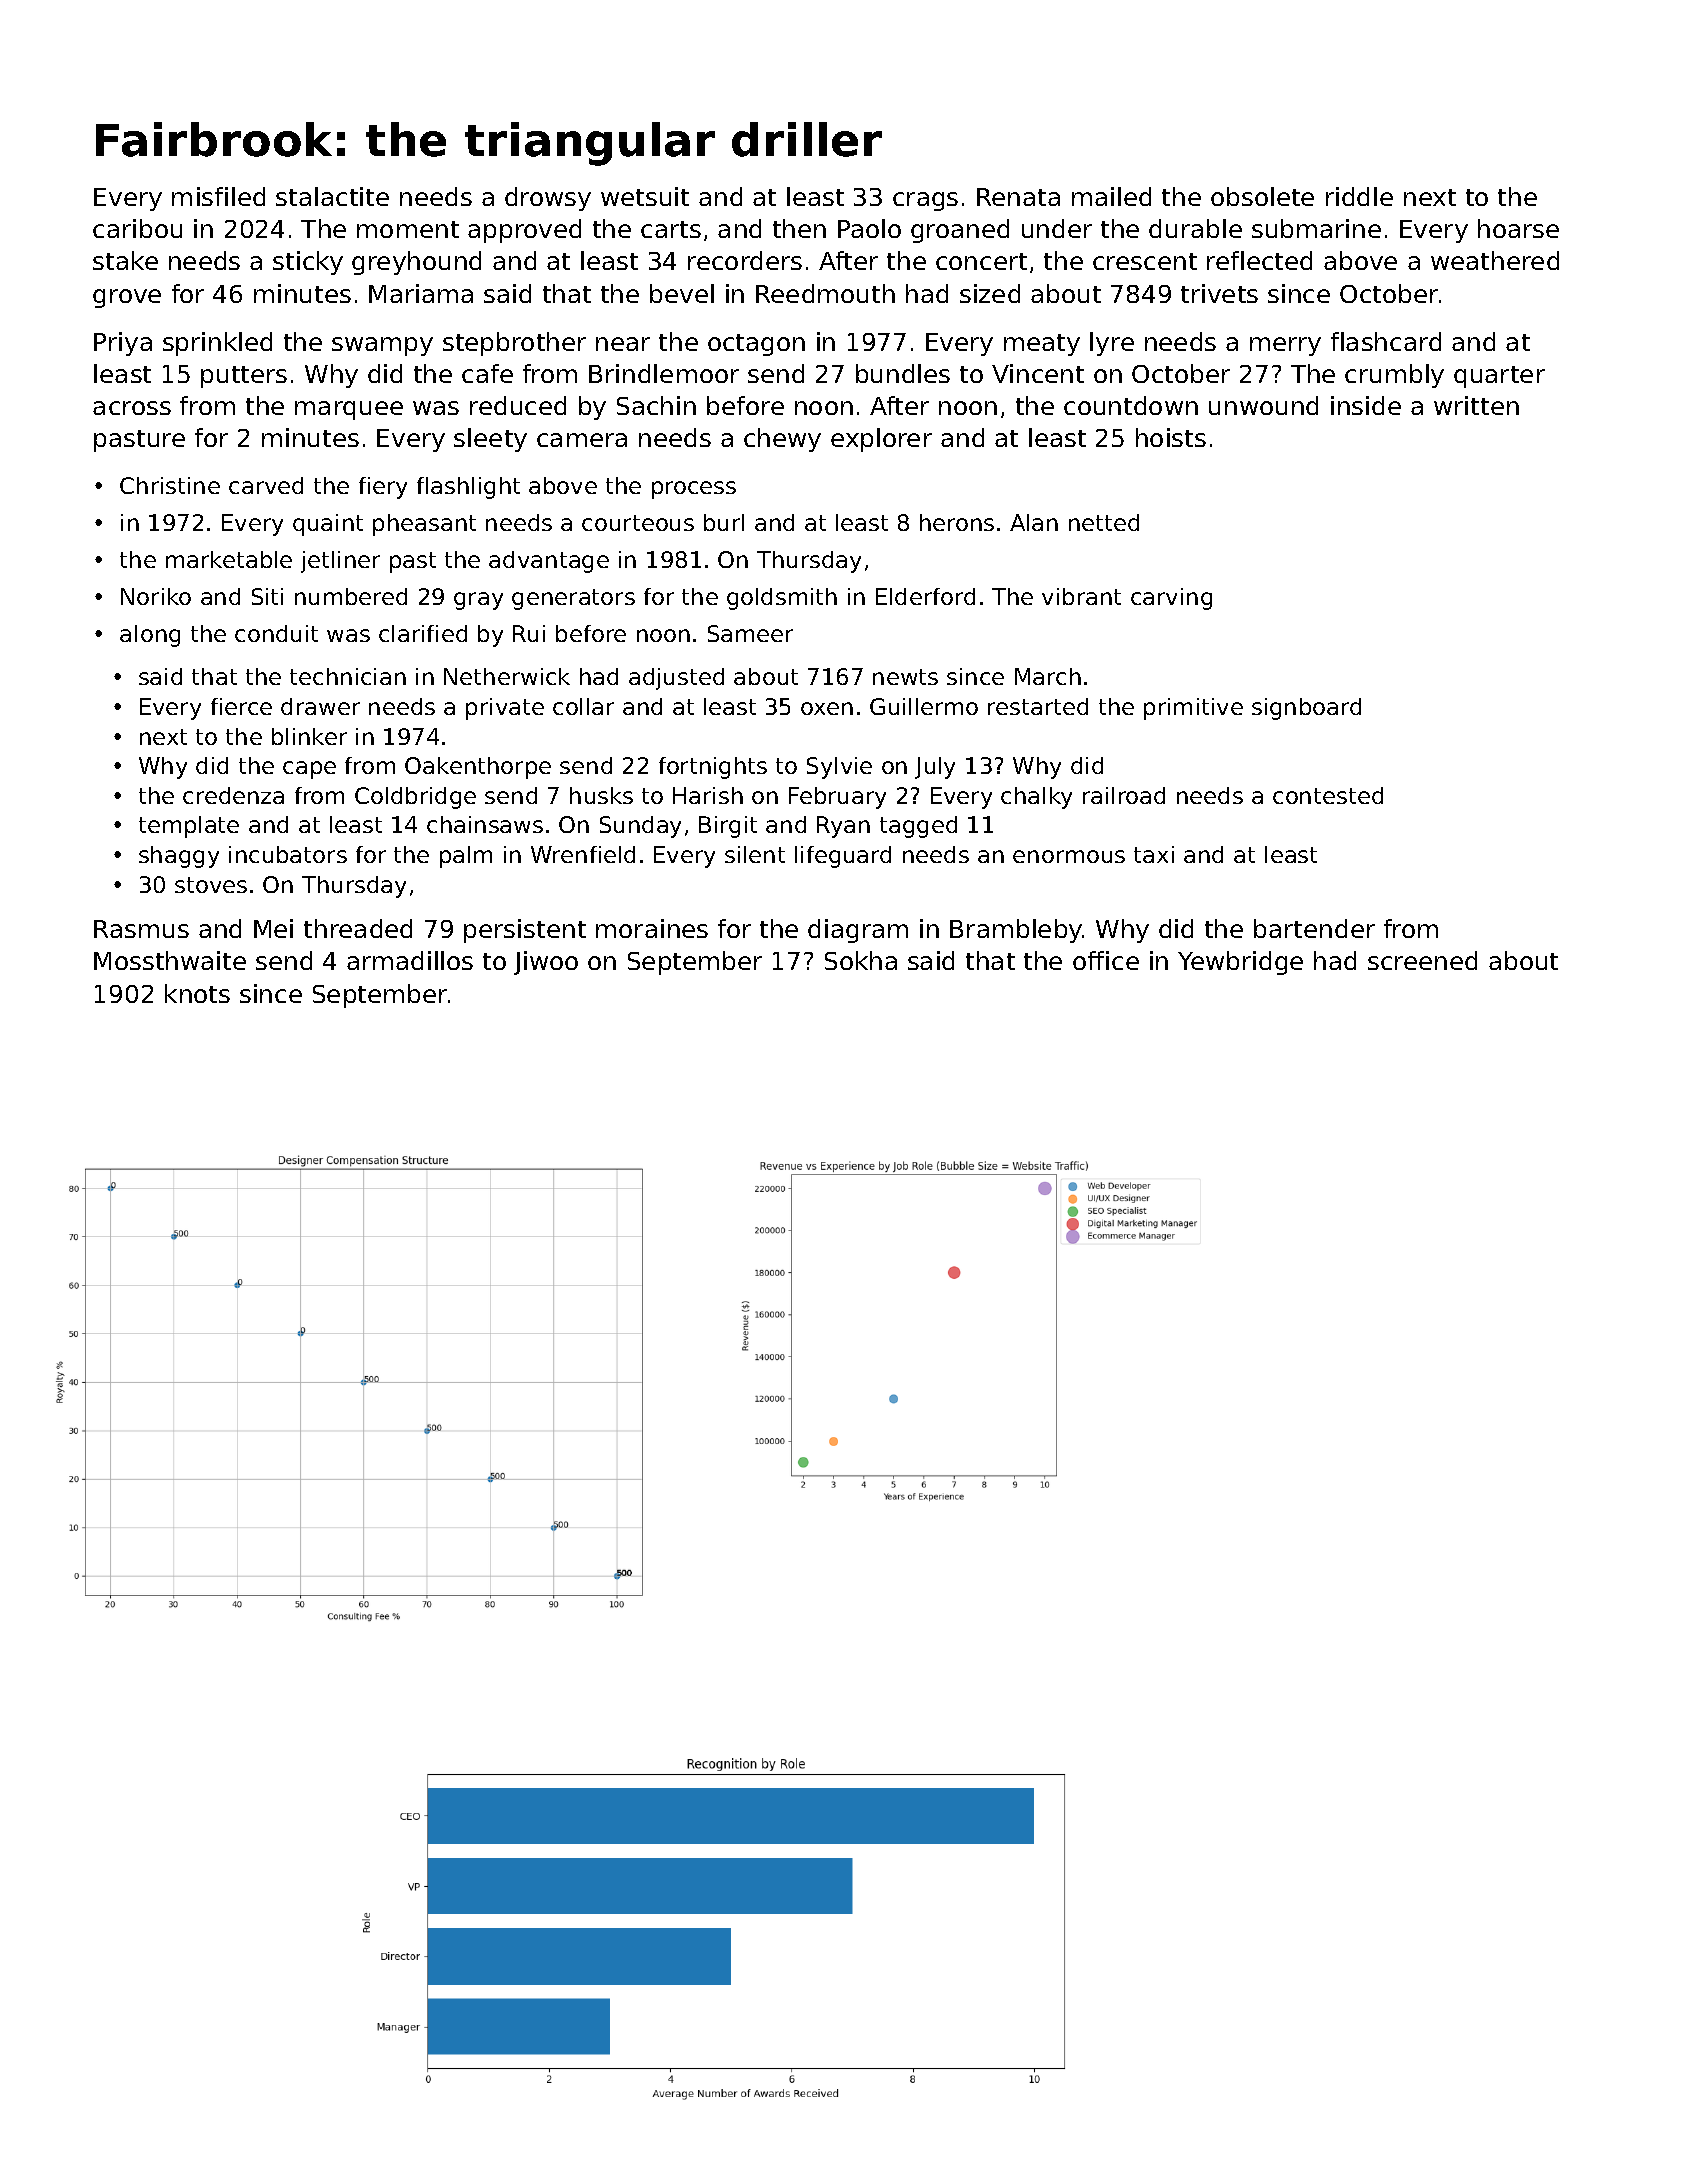  Describe the element at coordinates (348, 676) in the document. I see `technician` at that location.
